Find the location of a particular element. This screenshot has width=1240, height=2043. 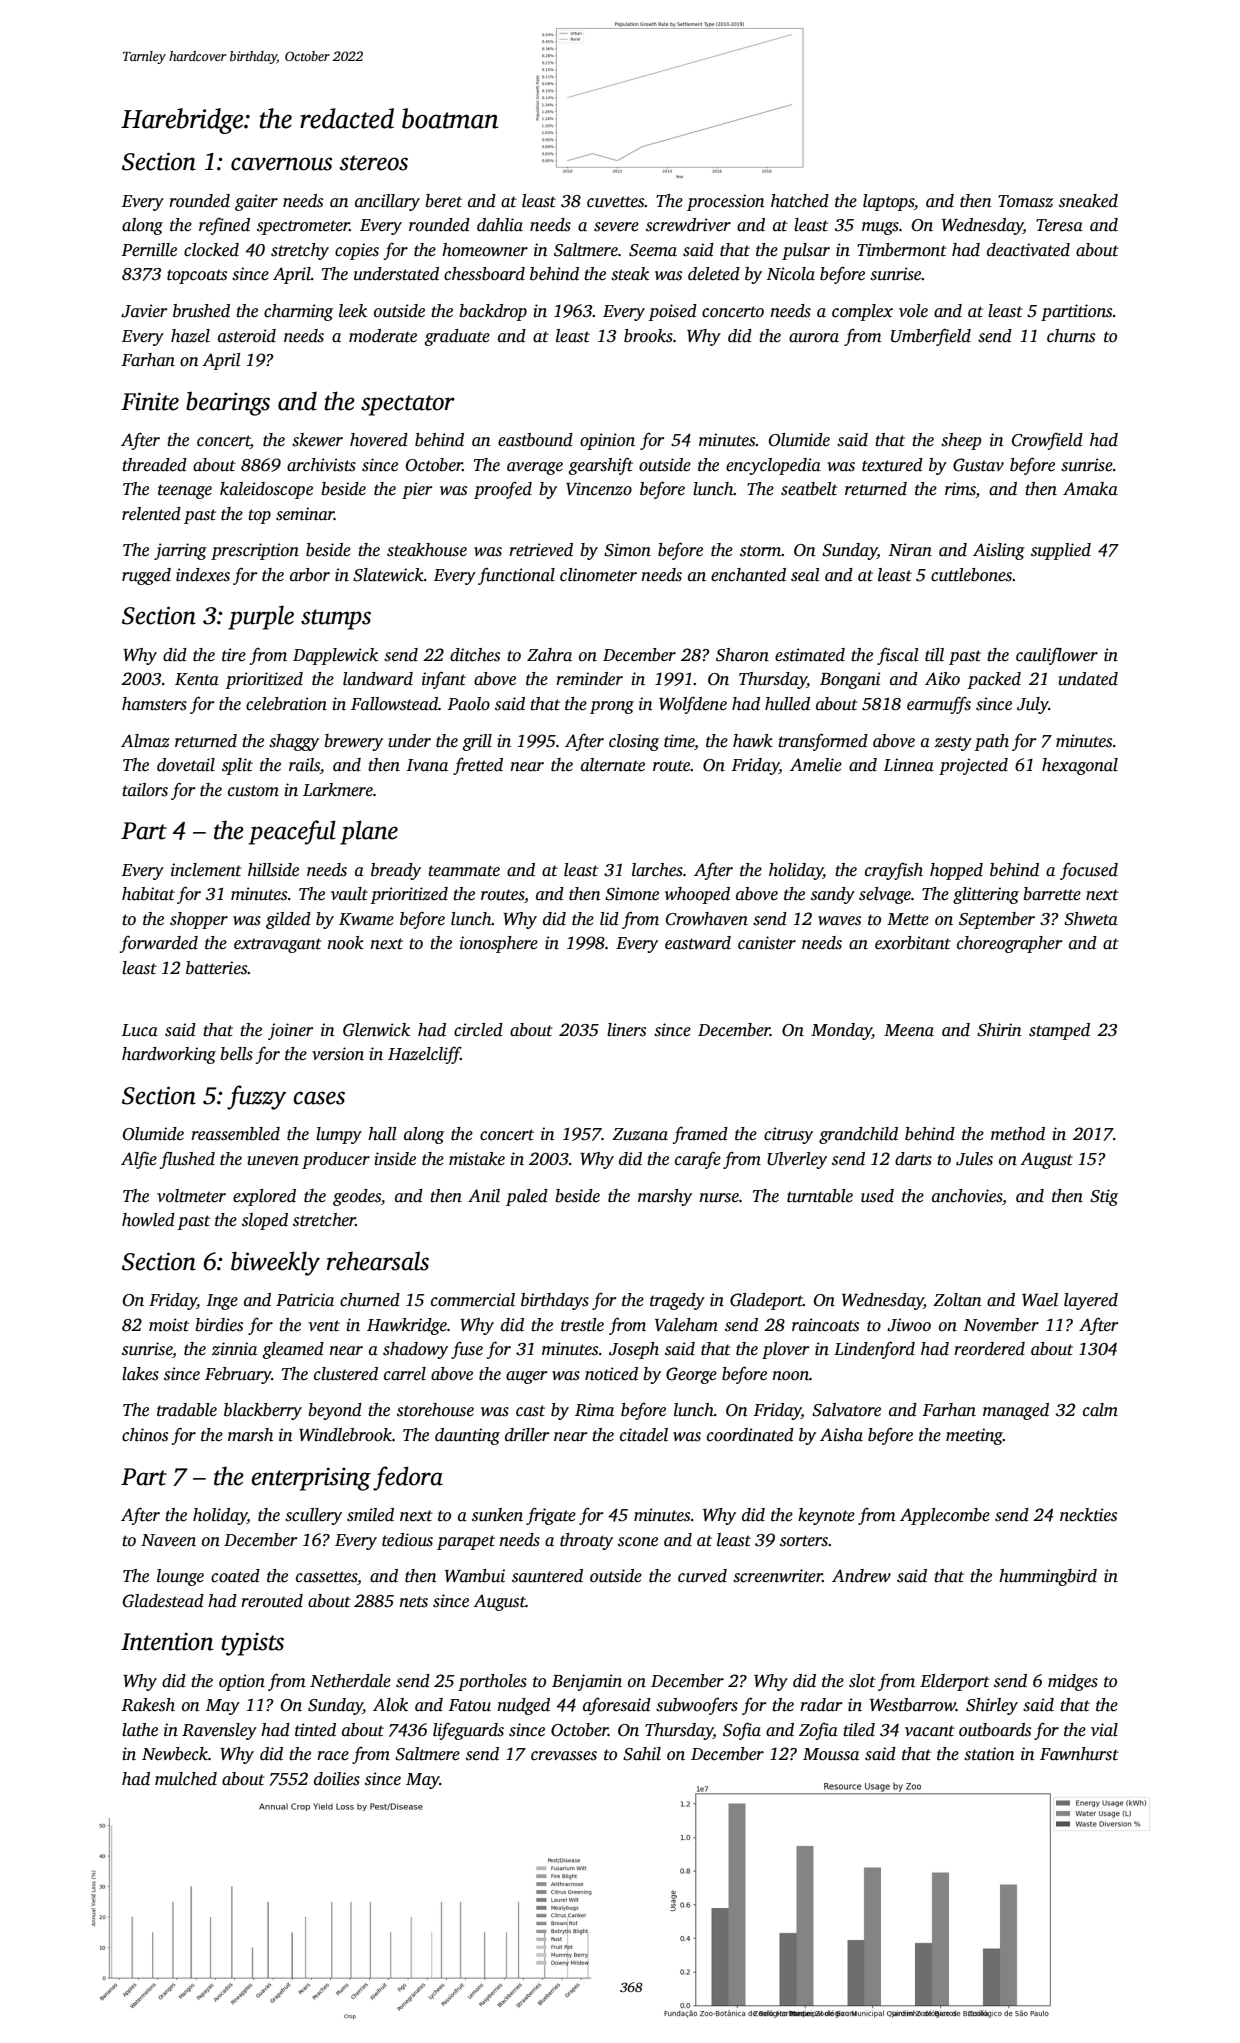

sandy is located at coordinates (833, 895).
